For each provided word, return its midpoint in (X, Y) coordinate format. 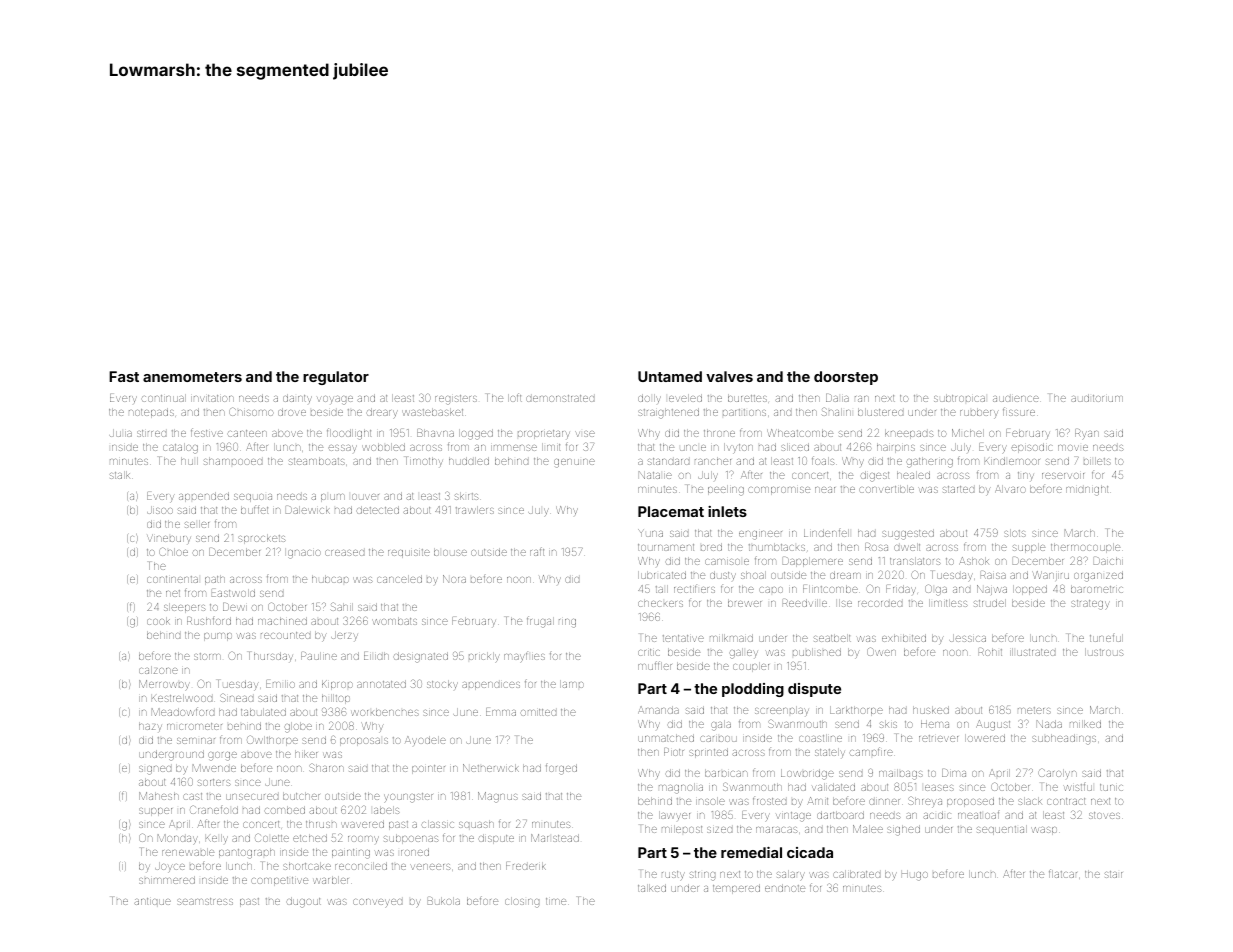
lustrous (1104, 652)
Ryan (1087, 434)
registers (456, 400)
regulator (336, 378)
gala (721, 725)
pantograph (247, 853)
